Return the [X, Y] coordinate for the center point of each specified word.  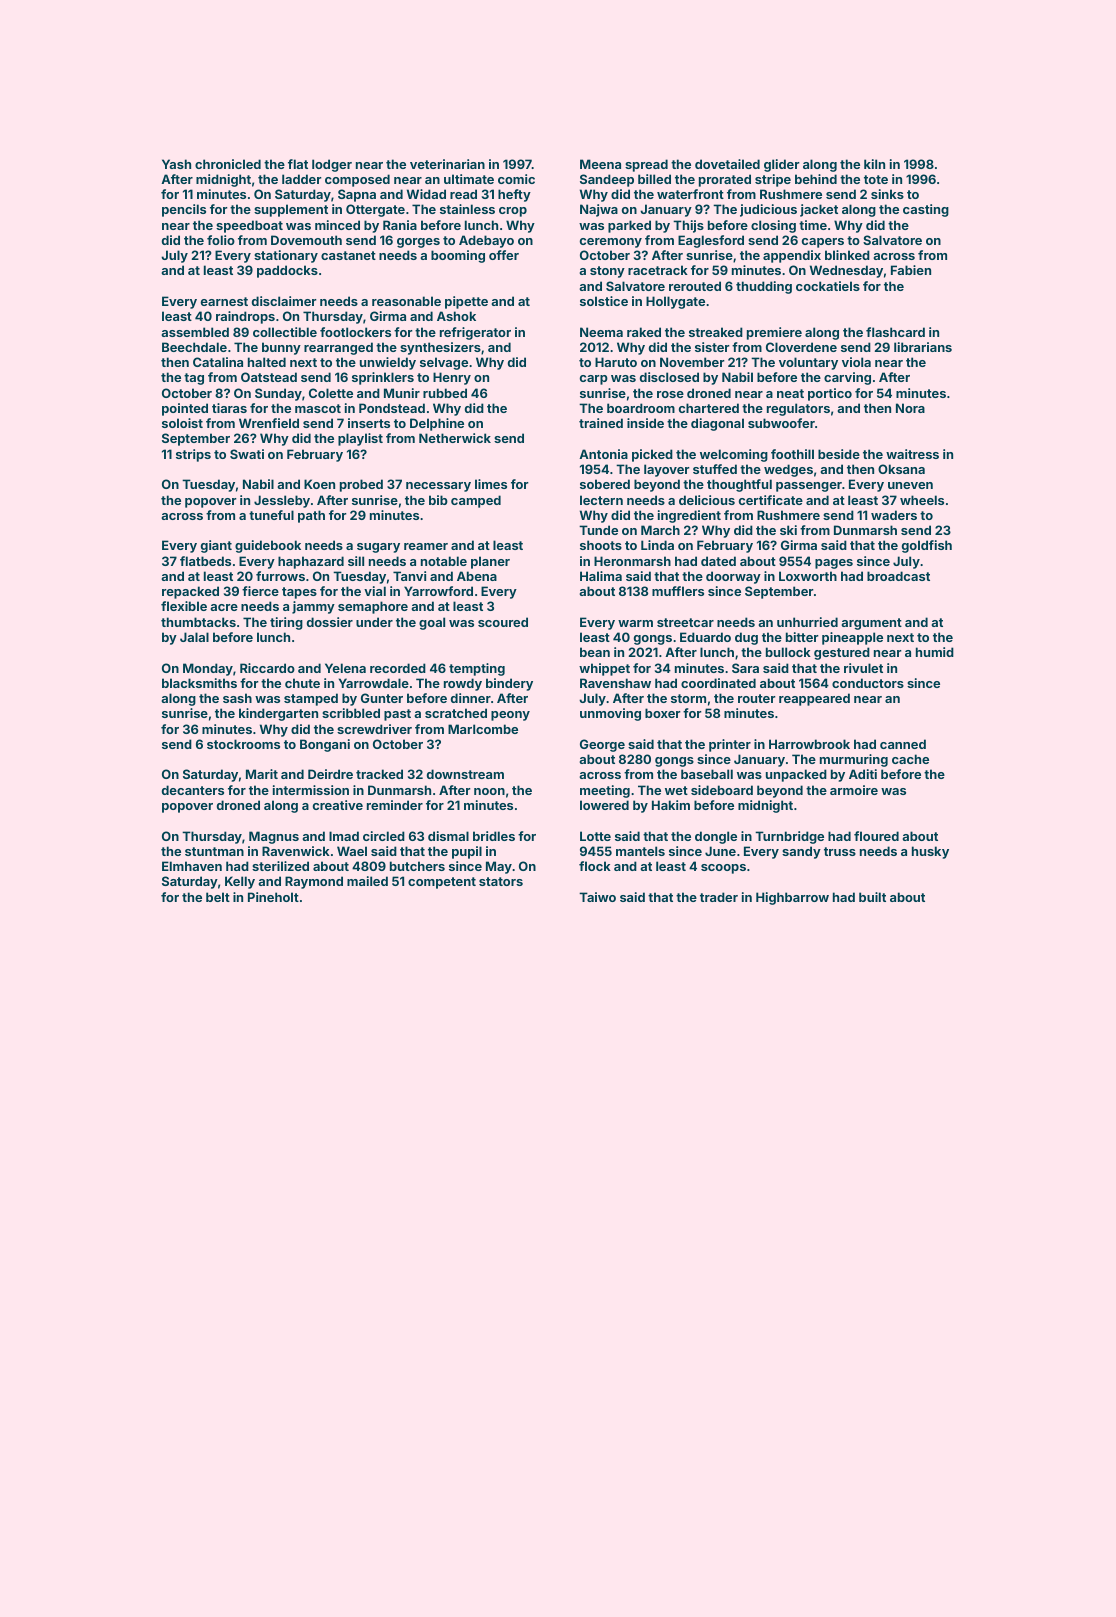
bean [595, 652]
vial [375, 591]
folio [221, 240]
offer [504, 255]
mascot [318, 408]
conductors [868, 683]
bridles [494, 836]
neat [790, 393]
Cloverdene [801, 347]
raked [644, 332]
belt [218, 897]
